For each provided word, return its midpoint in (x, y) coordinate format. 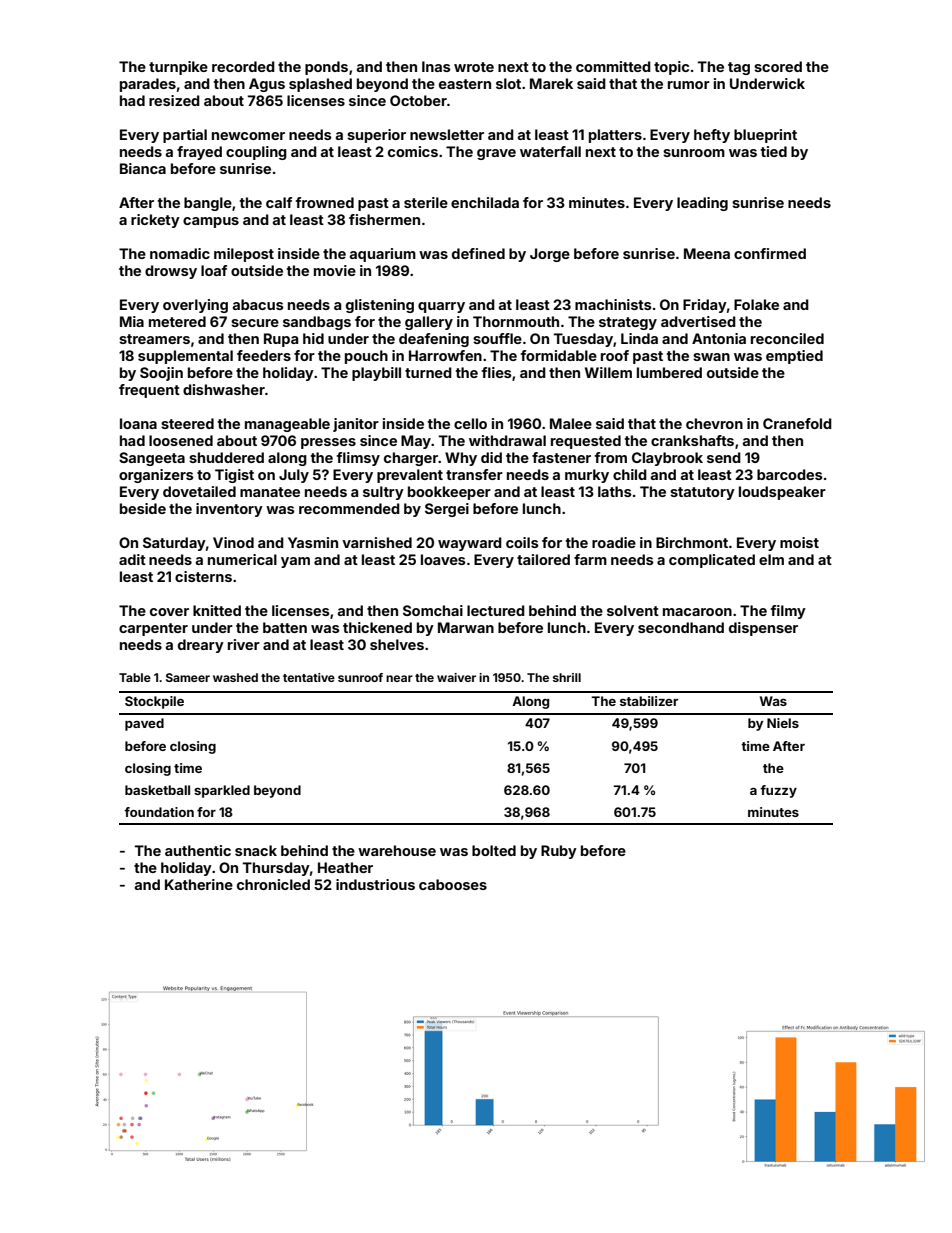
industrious (375, 884)
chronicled (273, 884)
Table (135, 677)
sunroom (694, 153)
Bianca (143, 168)
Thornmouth (516, 321)
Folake (756, 304)
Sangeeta (152, 459)
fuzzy (778, 791)
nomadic (180, 253)
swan (711, 357)
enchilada (485, 202)
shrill (567, 677)
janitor (356, 425)
